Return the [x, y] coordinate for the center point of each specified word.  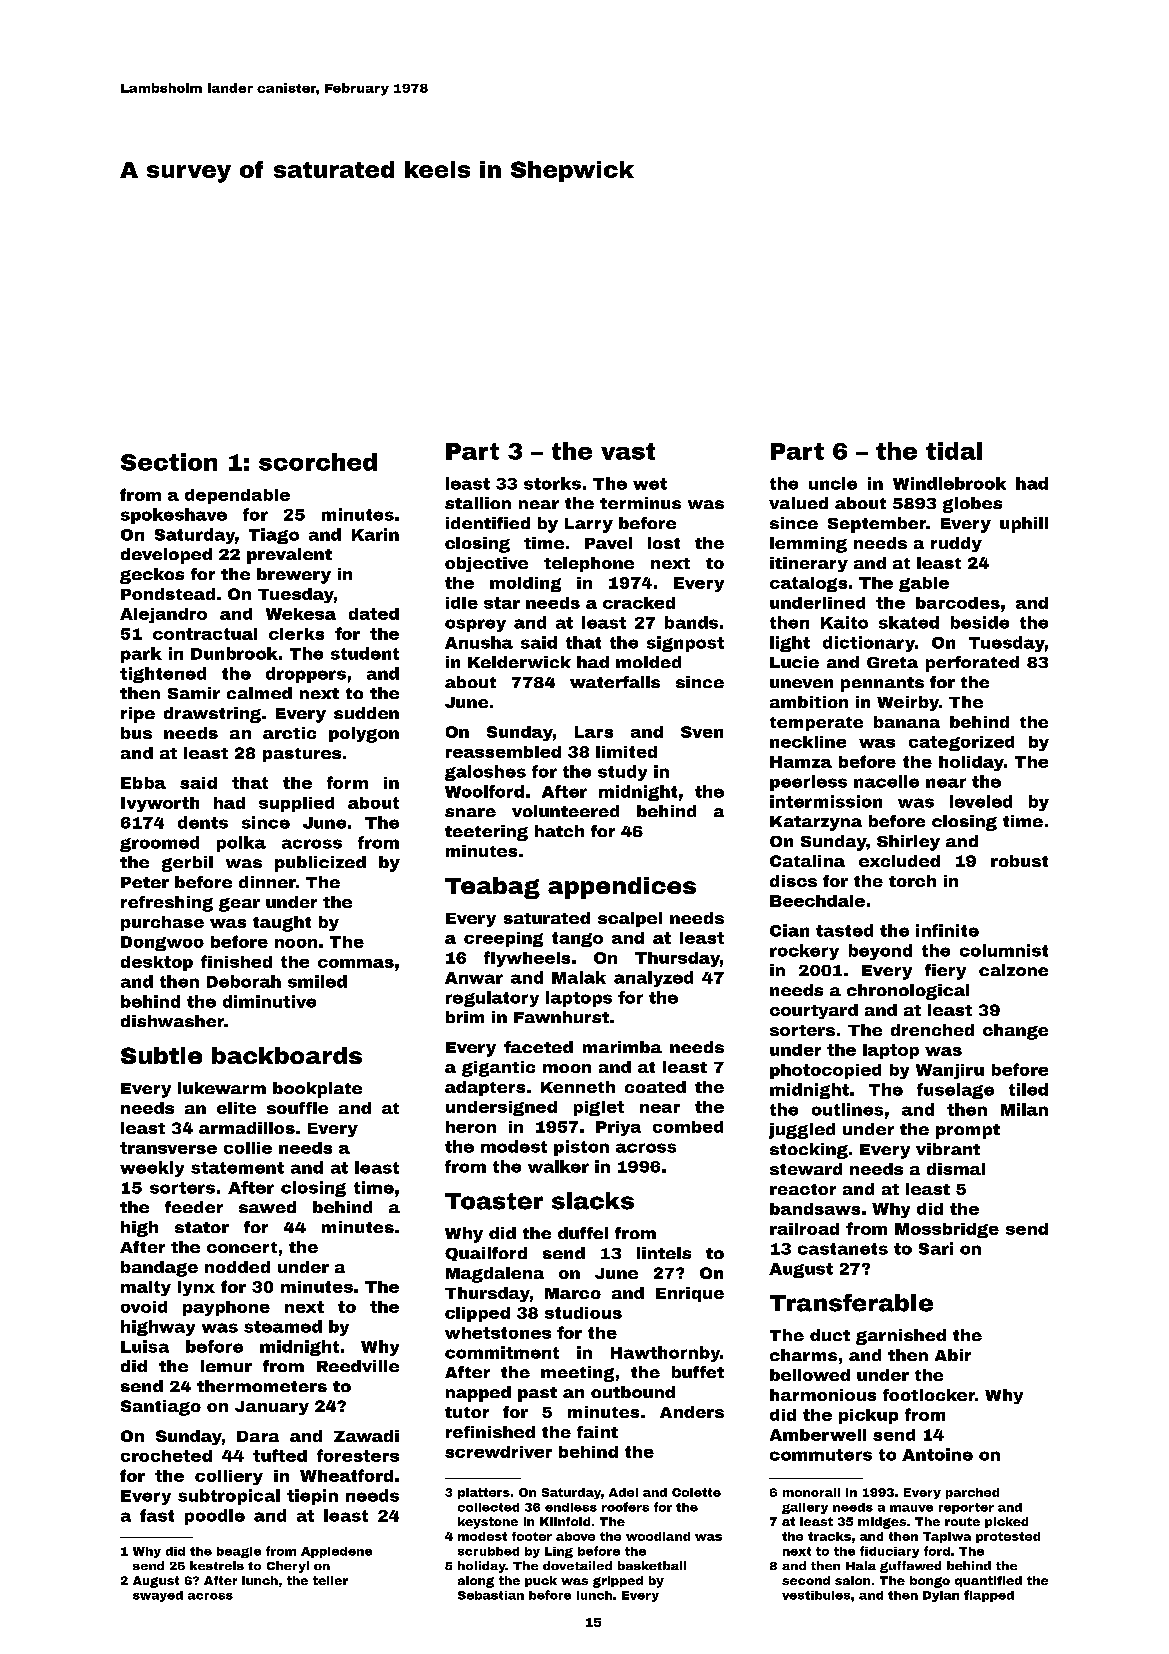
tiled [1028, 1089]
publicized [320, 864]
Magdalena [495, 1275]
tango [577, 939]
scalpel [630, 919]
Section [169, 462]
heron [471, 1127]
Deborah [244, 981]
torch [912, 881]
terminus [640, 503]
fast [157, 1515]
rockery [804, 952]
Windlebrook [949, 483]
